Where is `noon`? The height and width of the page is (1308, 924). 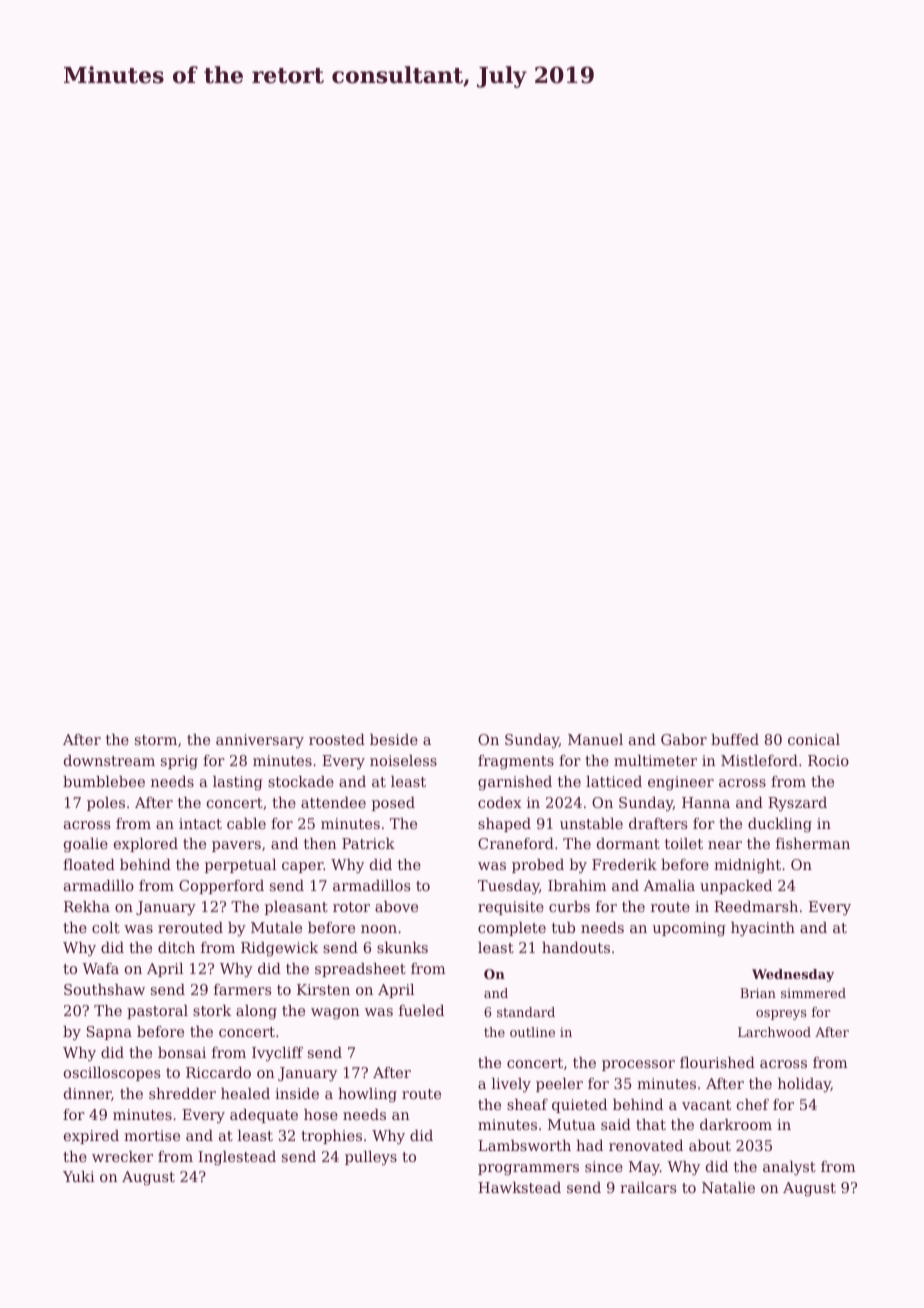 noon is located at coordinates (379, 929).
